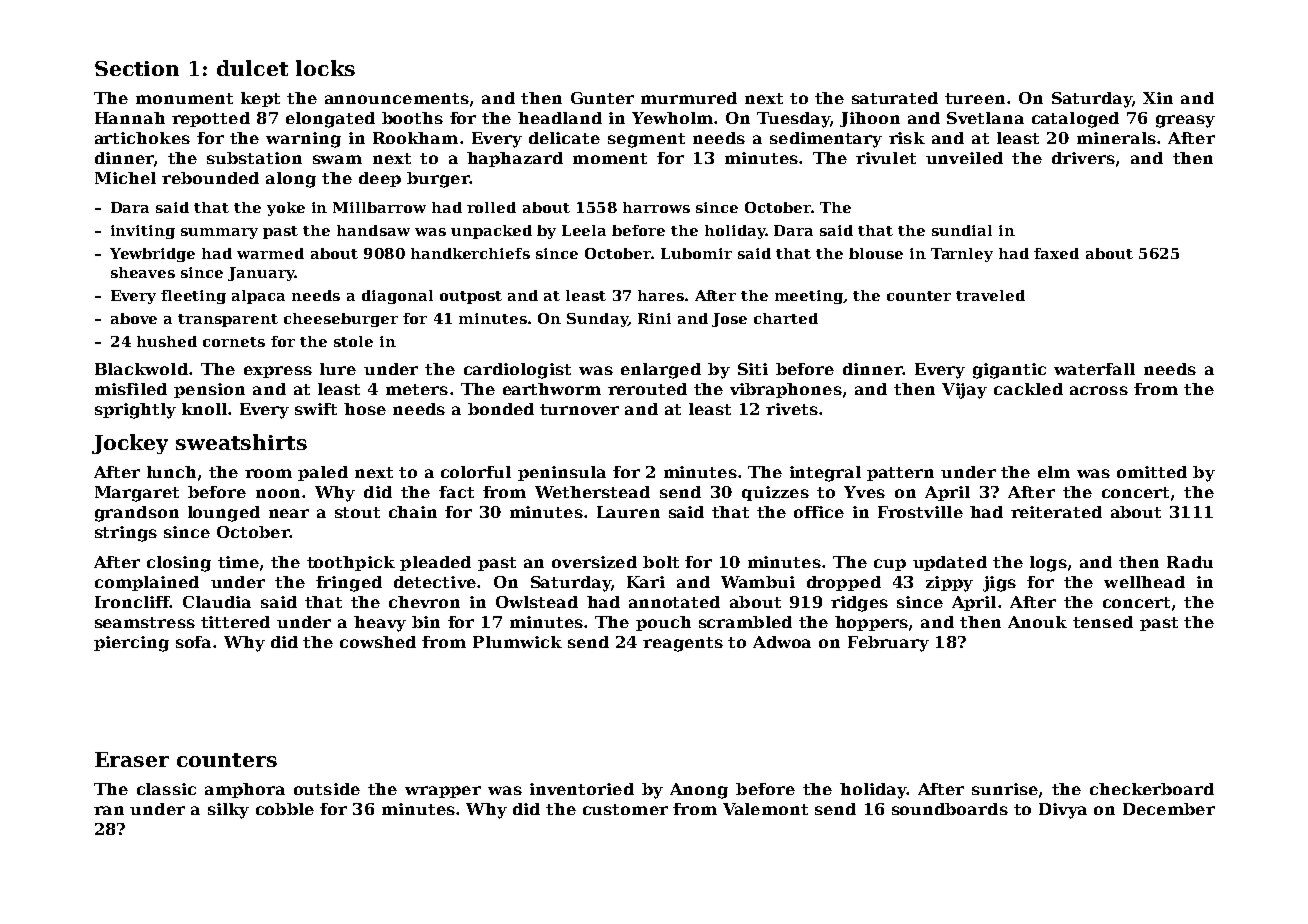 This document has height=924, width=1308. Describe the element at coordinates (1158, 98) in the document. I see `Xin` at that location.
